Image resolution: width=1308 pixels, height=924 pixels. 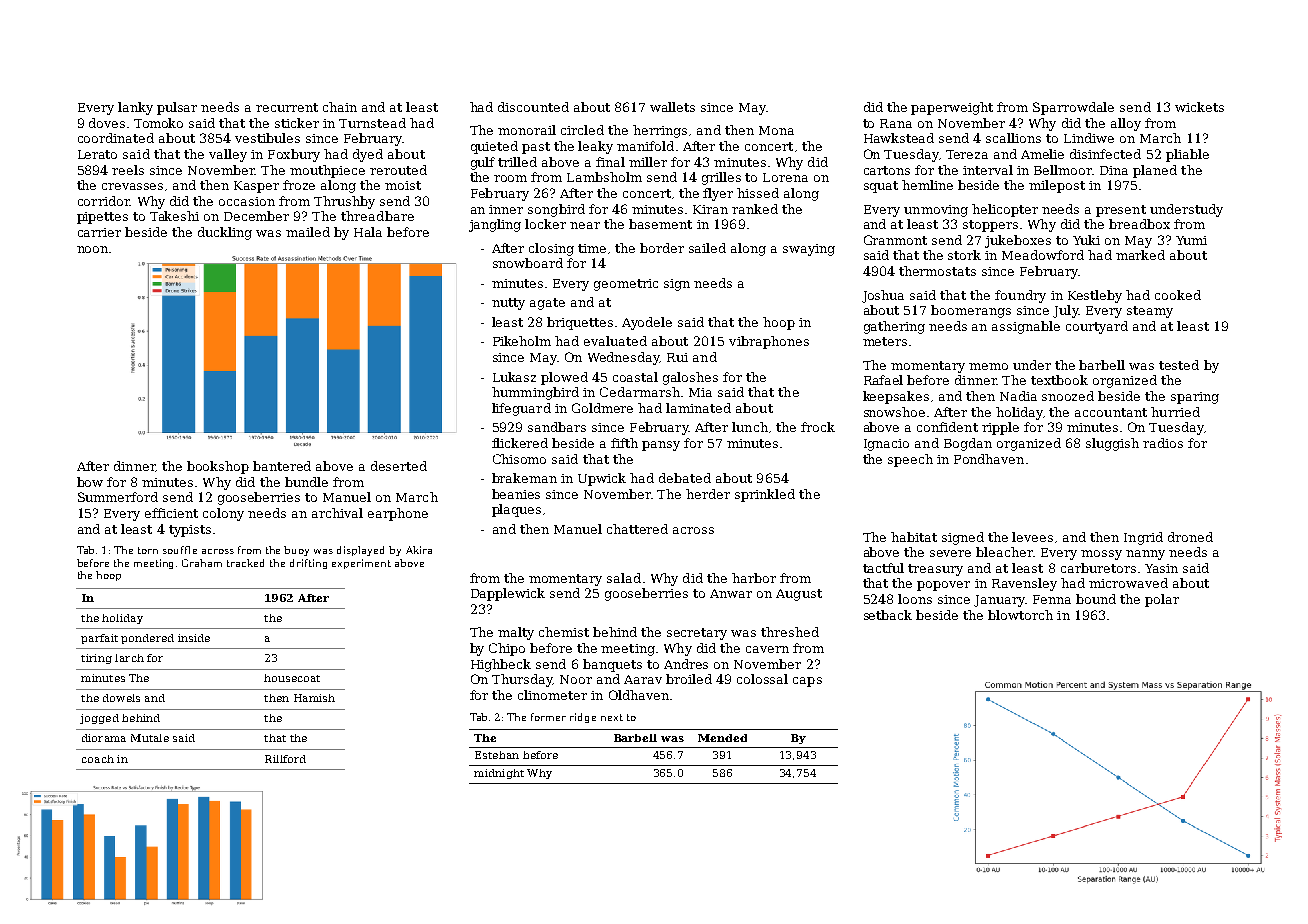 What do you see at coordinates (1112, 444) in the page?
I see `sluggish` at bounding box center [1112, 444].
